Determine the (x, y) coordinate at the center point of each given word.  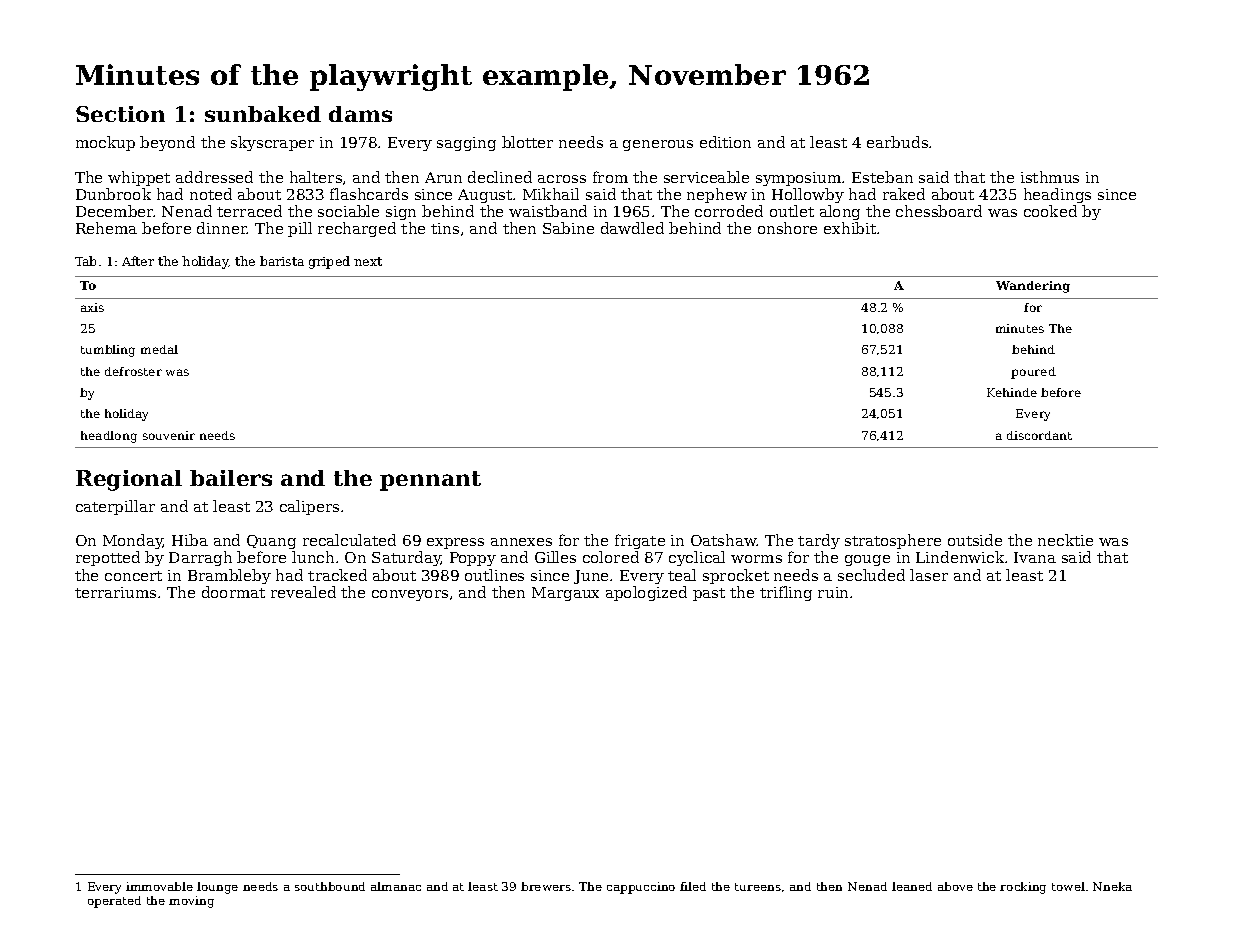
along (840, 212)
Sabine (568, 228)
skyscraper (272, 143)
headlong (109, 437)
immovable (159, 886)
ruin (833, 592)
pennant (430, 481)
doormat (233, 592)
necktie (1065, 540)
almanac (396, 886)
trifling (786, 593)
